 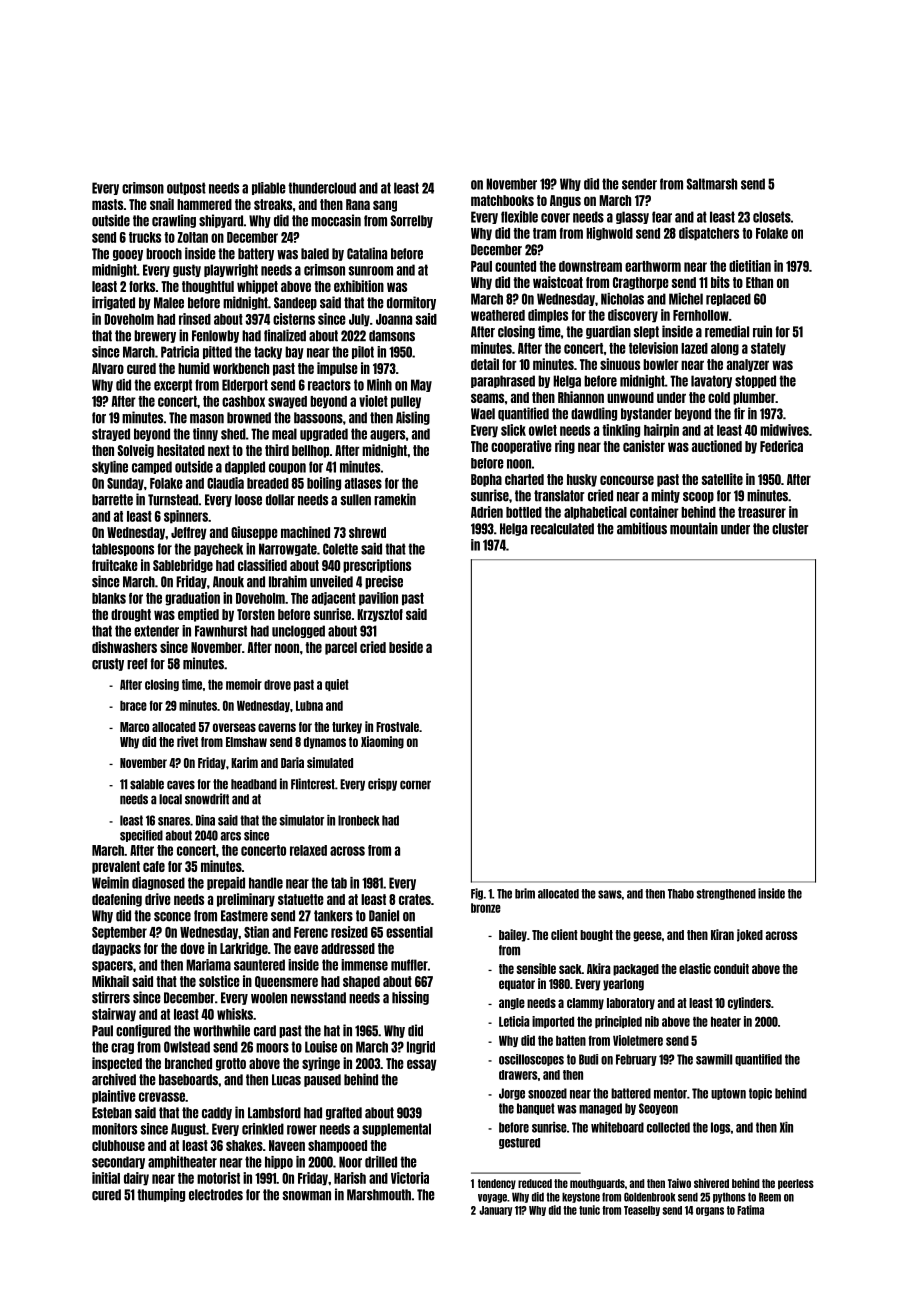 I want to click on cold, so click(x=719, y=397).
